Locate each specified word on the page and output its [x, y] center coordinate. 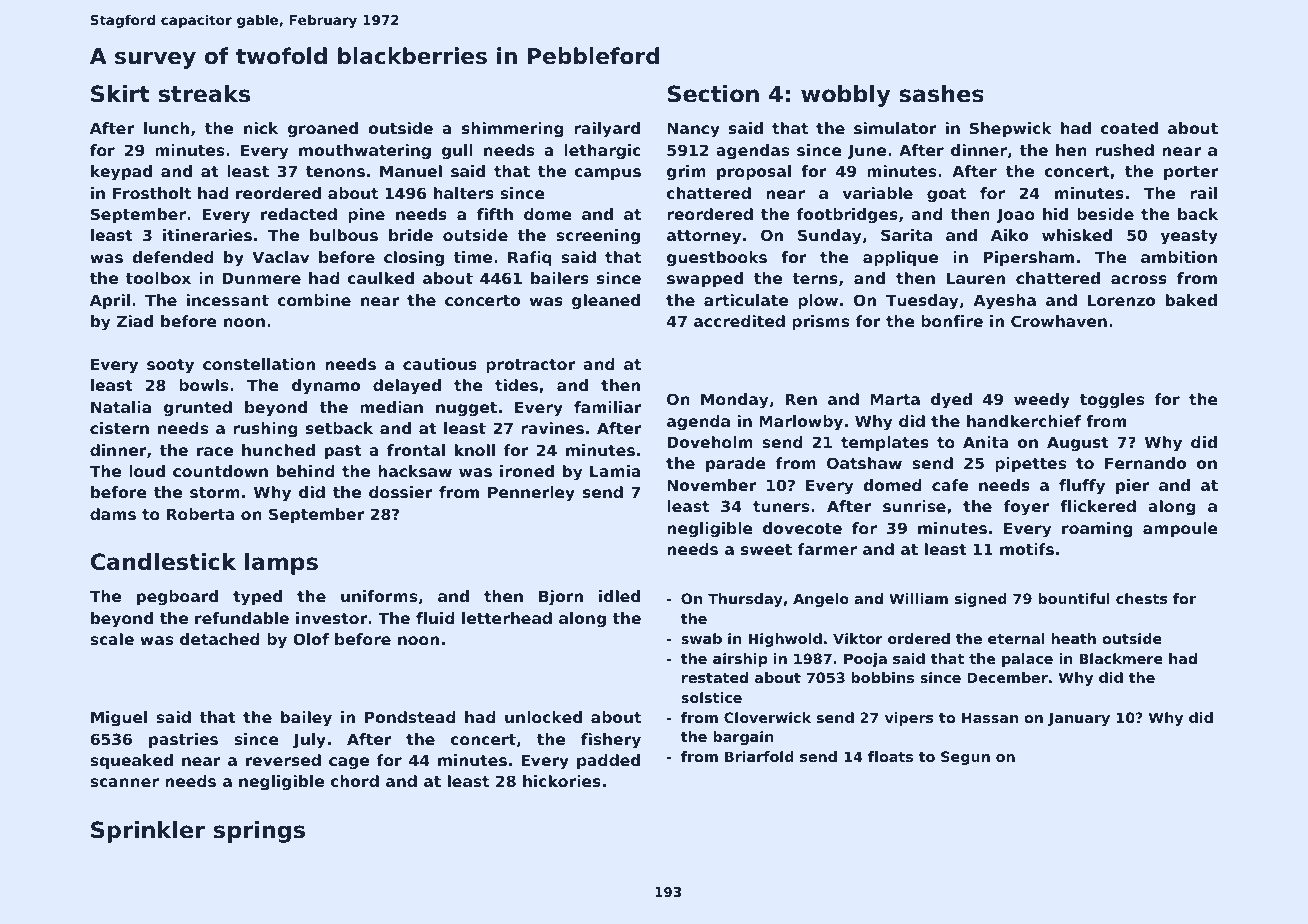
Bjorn [561, 598]
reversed [283, 760]
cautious [440, 364]
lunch [166, 128]
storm [215, 492]
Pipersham [1028, 258]
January [1079, 719]
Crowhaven [1059, 321]
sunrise [914, 506]
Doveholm [710, 442]
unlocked [543, 717]
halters [464, 193]
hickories [562, 781]
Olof [311, 639]
